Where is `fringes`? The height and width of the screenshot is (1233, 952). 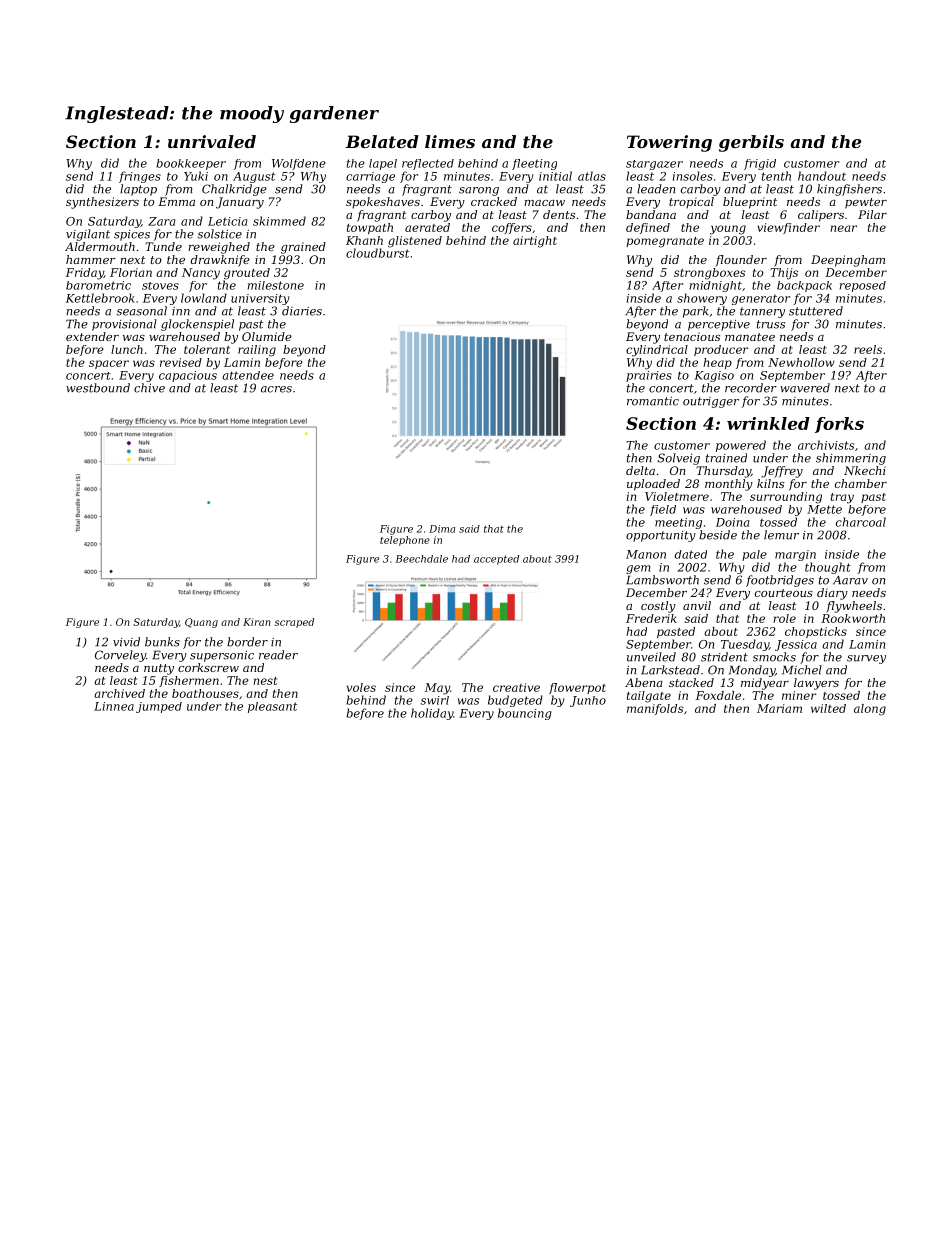
fringes is located at coordinates (140, 177).
